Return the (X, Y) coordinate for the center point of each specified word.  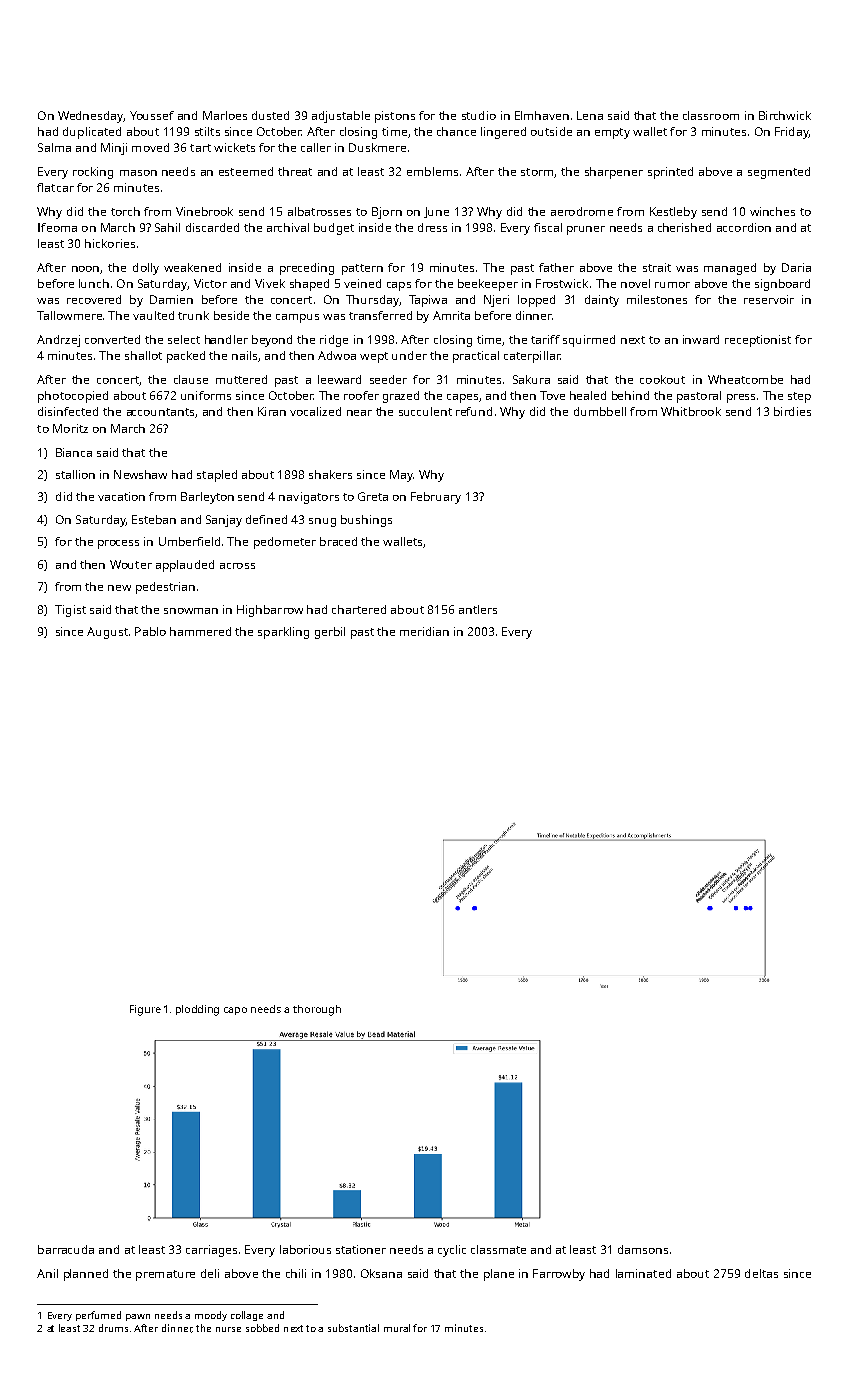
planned (86, 1275)
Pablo (150, 631)
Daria (796, 267)
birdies (792, 411)
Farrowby (559, 1275)
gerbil (330, 633)
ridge (334, 341)
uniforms (206, 395)
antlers (478, 609)
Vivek (270, 283)
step (799, 397)
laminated (643, 1273)
